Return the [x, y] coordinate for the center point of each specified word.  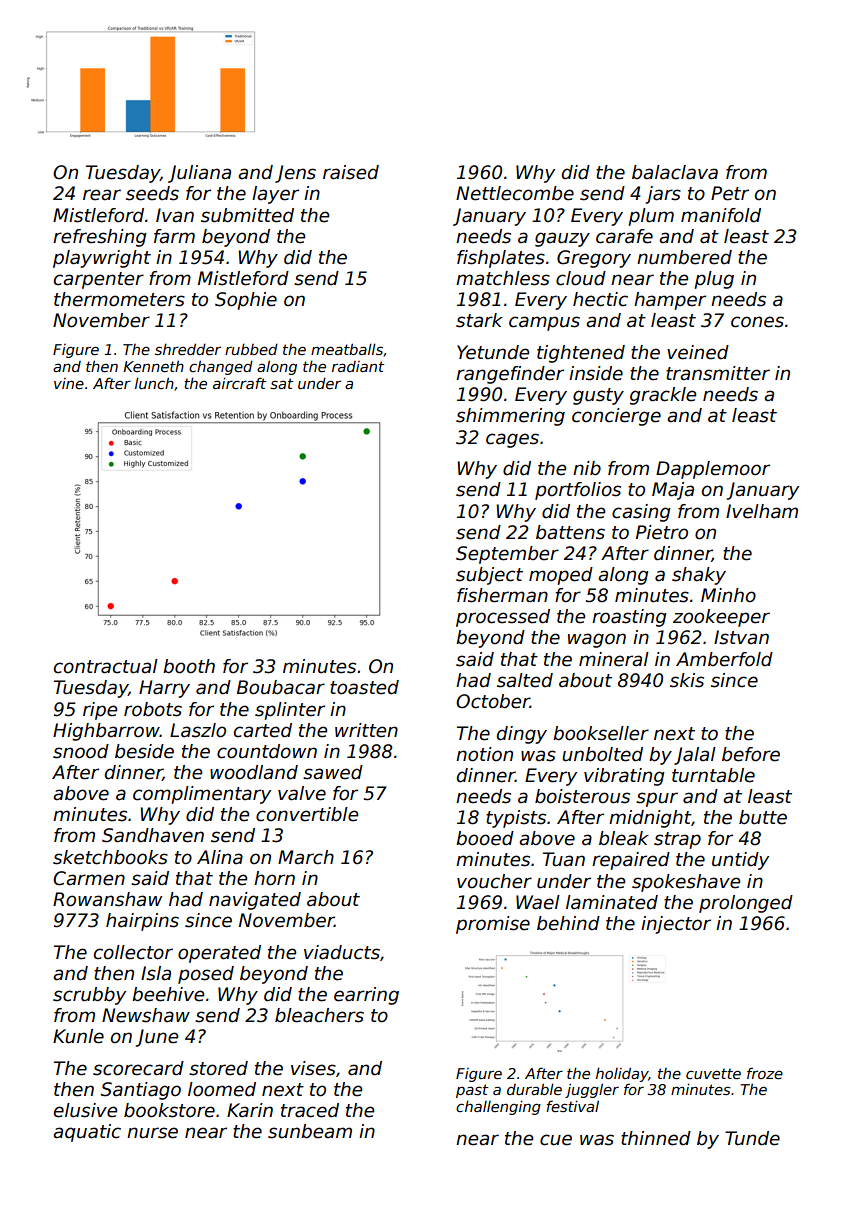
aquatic [87, 1133]
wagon [597, 640]
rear [102, 195]
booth [189, 666]
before [751, 754]
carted [263, 730]
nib [587, 468]
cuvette [713, 1073]
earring [366, 996]
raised [351, 172]
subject [489, 576]
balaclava [675, 172]
